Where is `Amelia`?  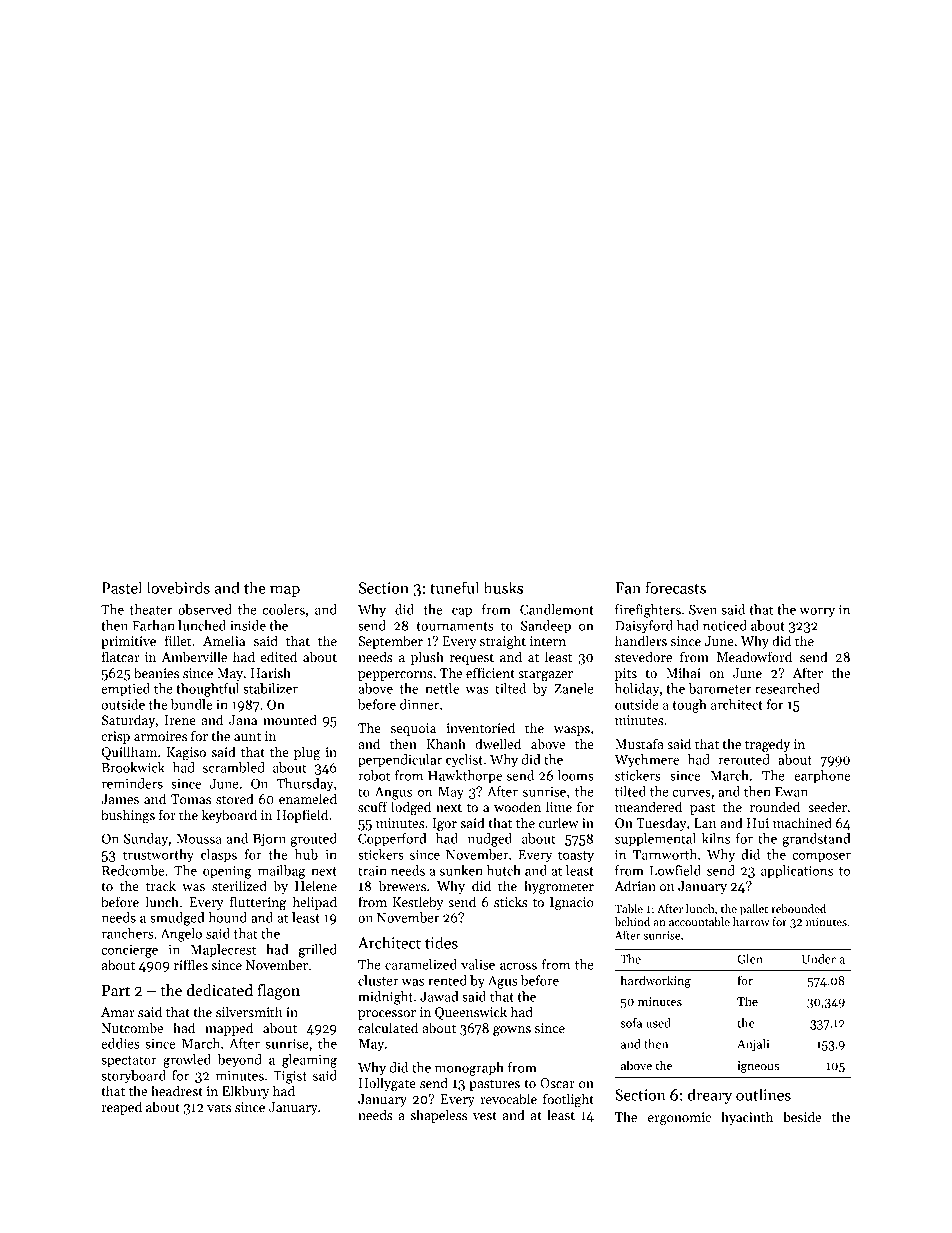 Amelia is located at coordinates (224, 640).
